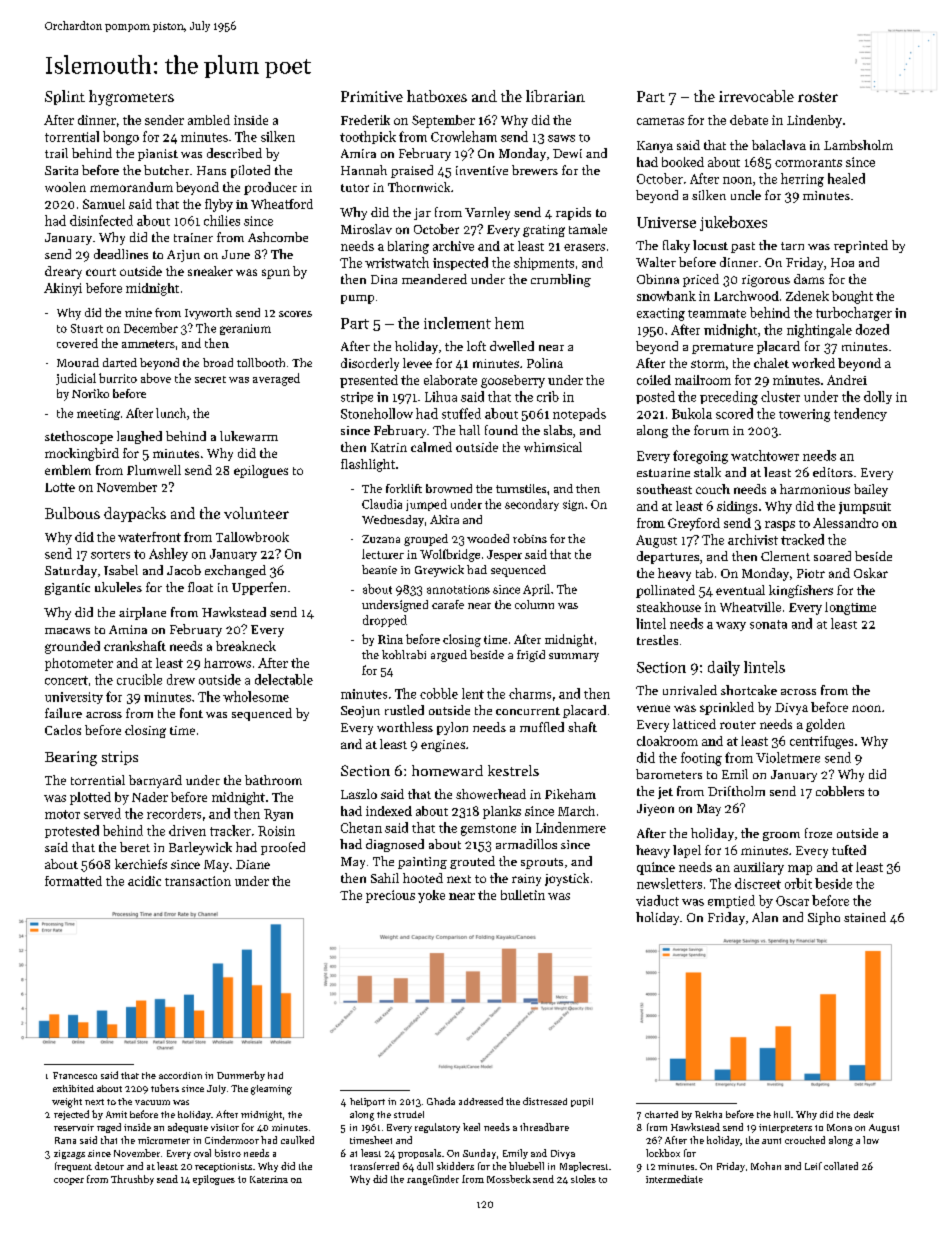  I want to click on Lindenmere, so click(571, 827).
